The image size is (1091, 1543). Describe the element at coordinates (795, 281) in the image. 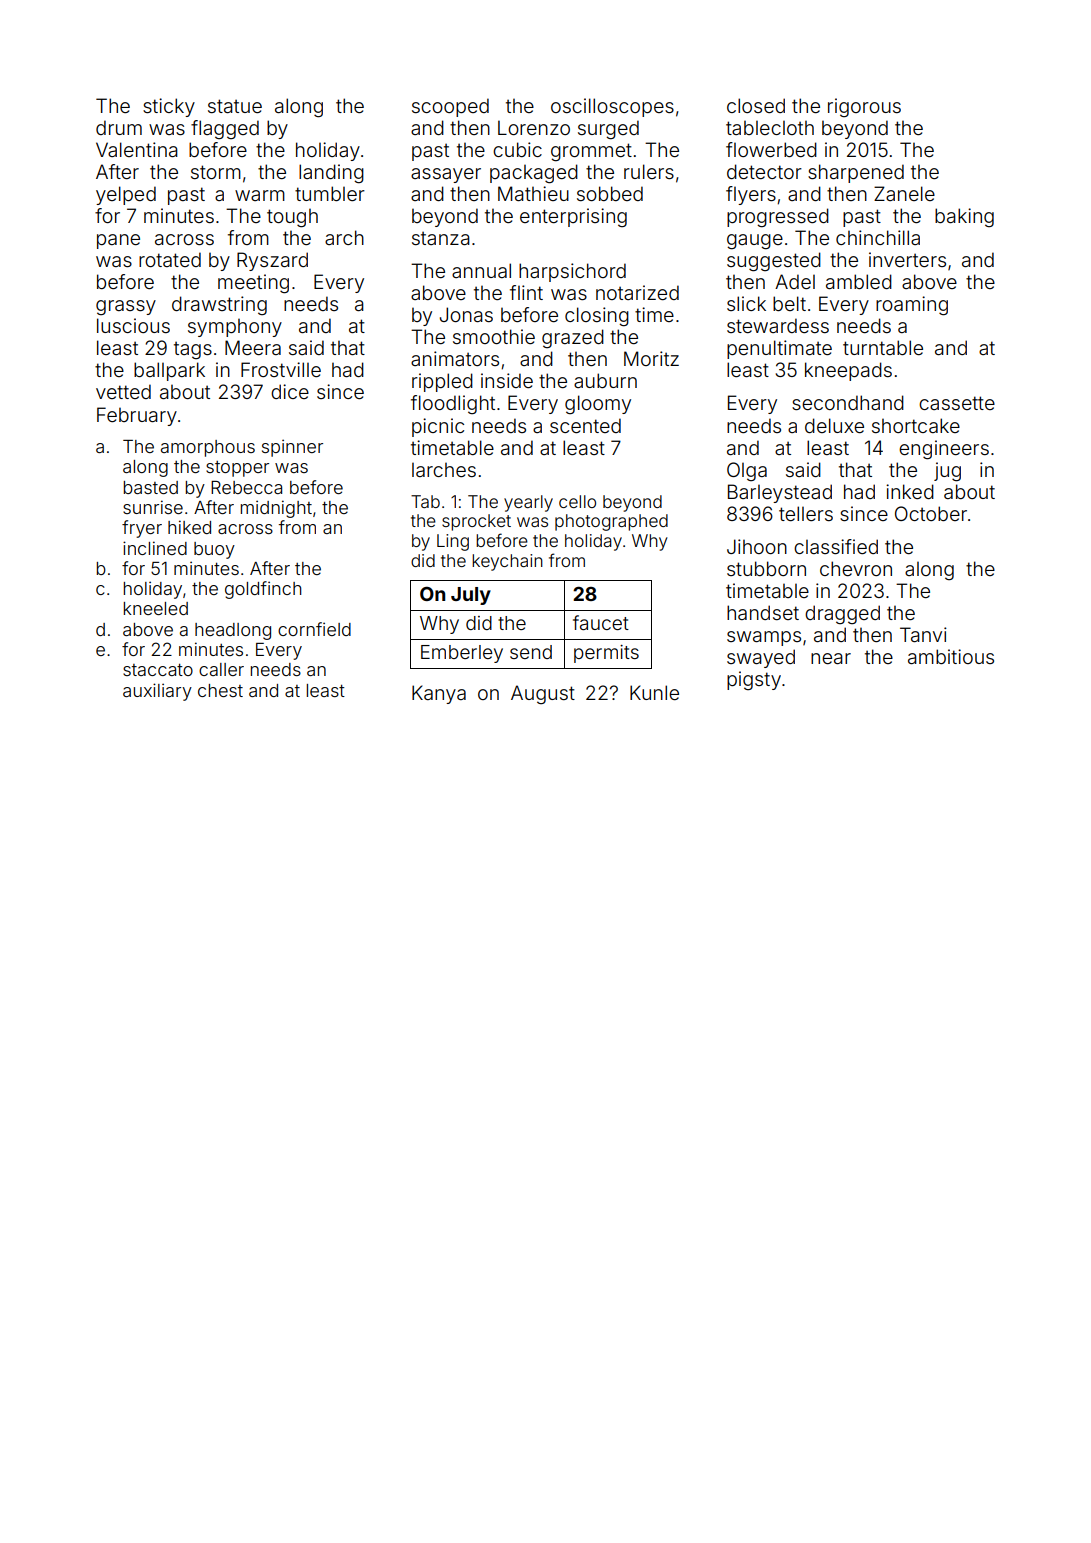

I see `Adel` at that location.
